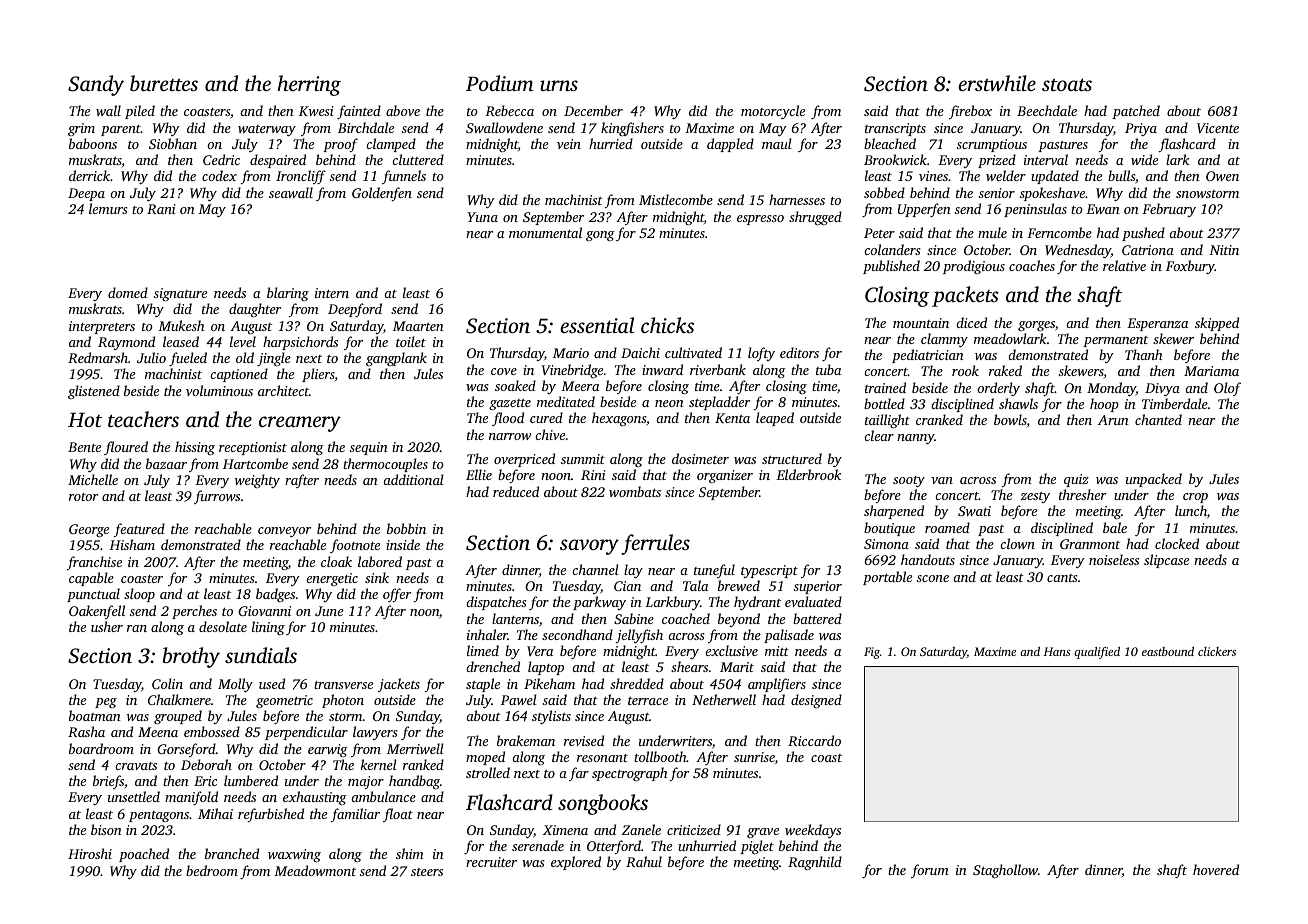  Describe the element at coordinates (288, 294) in the document. I see `blaring` at that location.
